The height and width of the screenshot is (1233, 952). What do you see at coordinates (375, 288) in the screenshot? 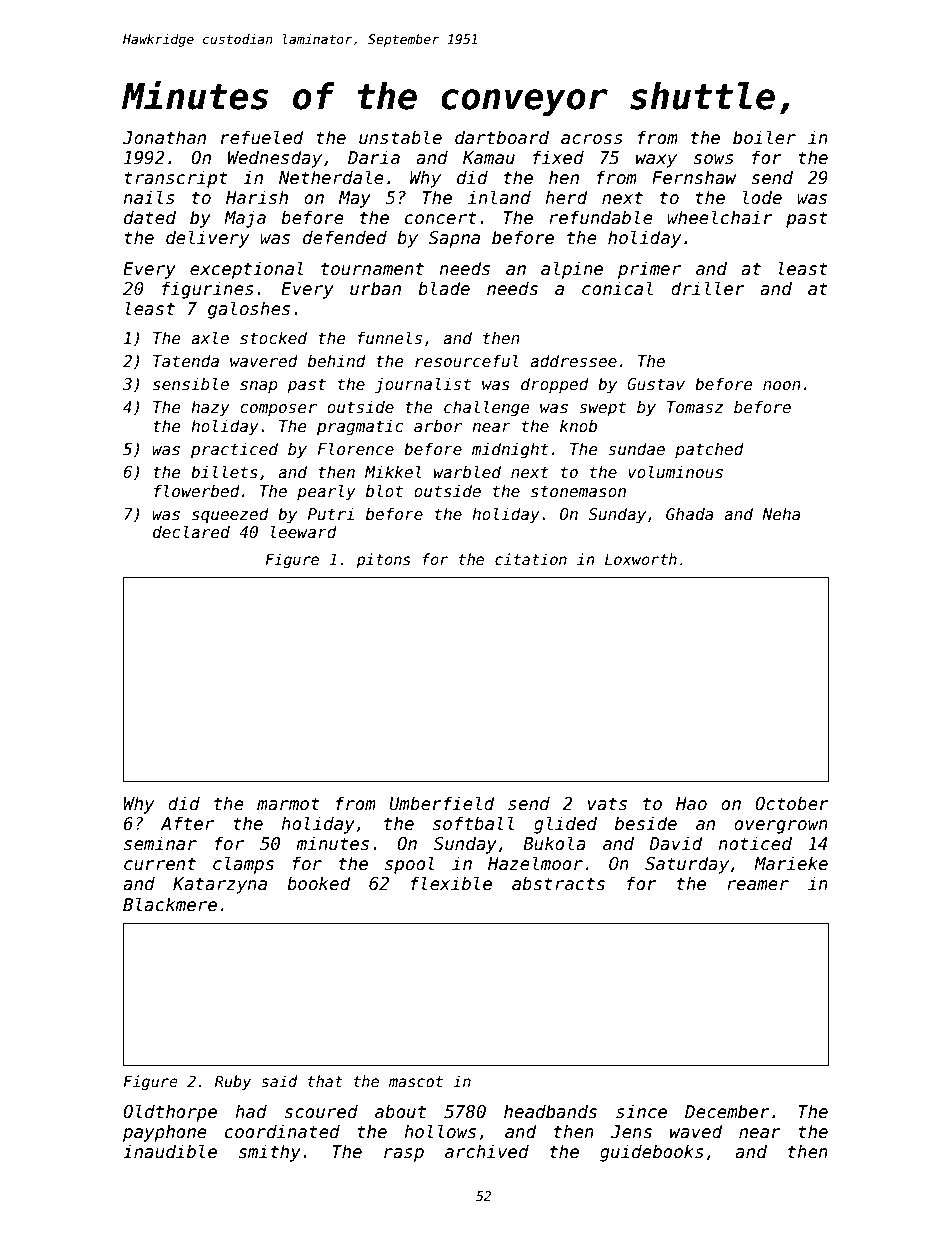
I see `urban` at bounding box center [375, 288].
